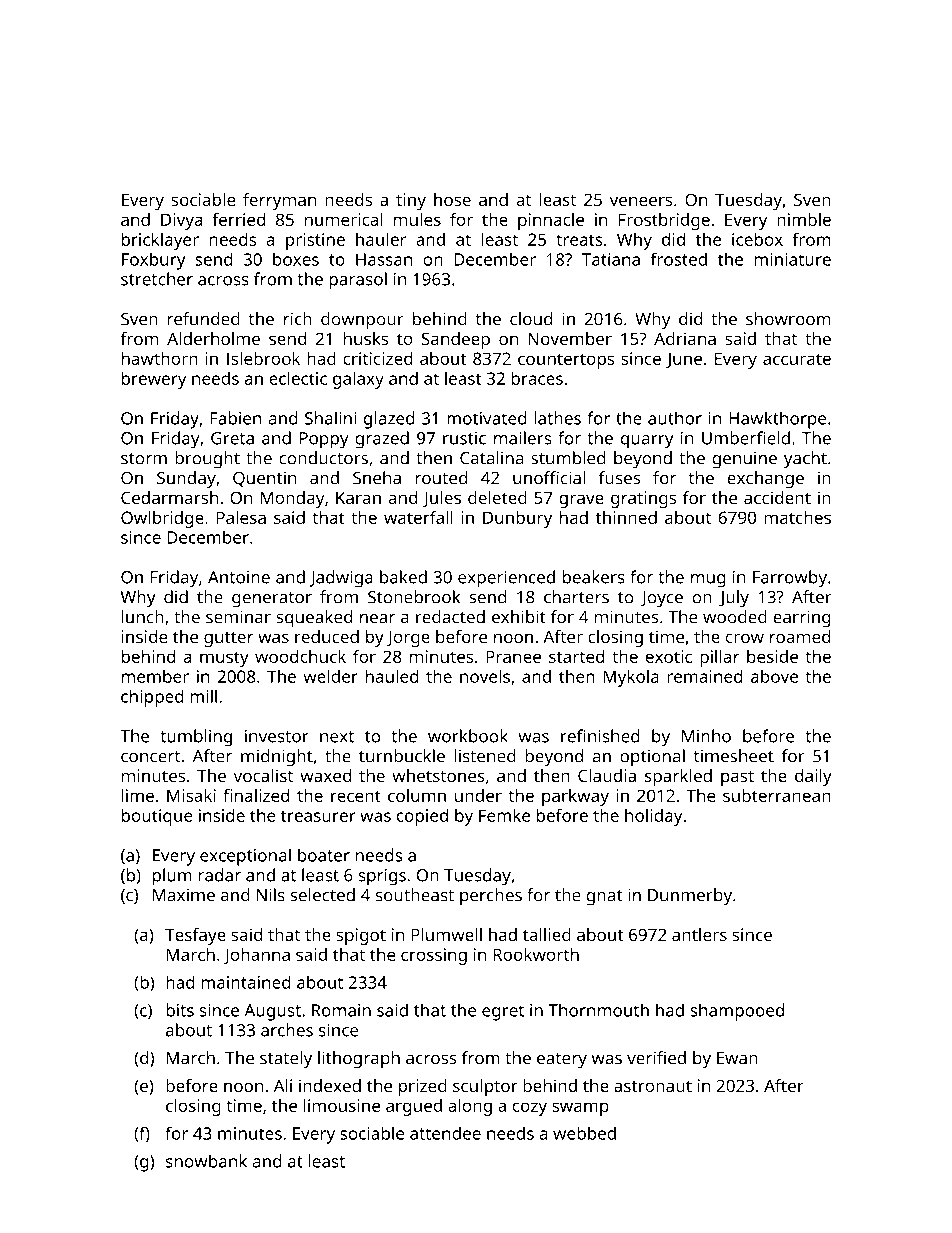 This screenshot has height=1233, width=952. Describe the element at coordinates (418, 517) in the screenshot. I see `waterfall` at that location.
